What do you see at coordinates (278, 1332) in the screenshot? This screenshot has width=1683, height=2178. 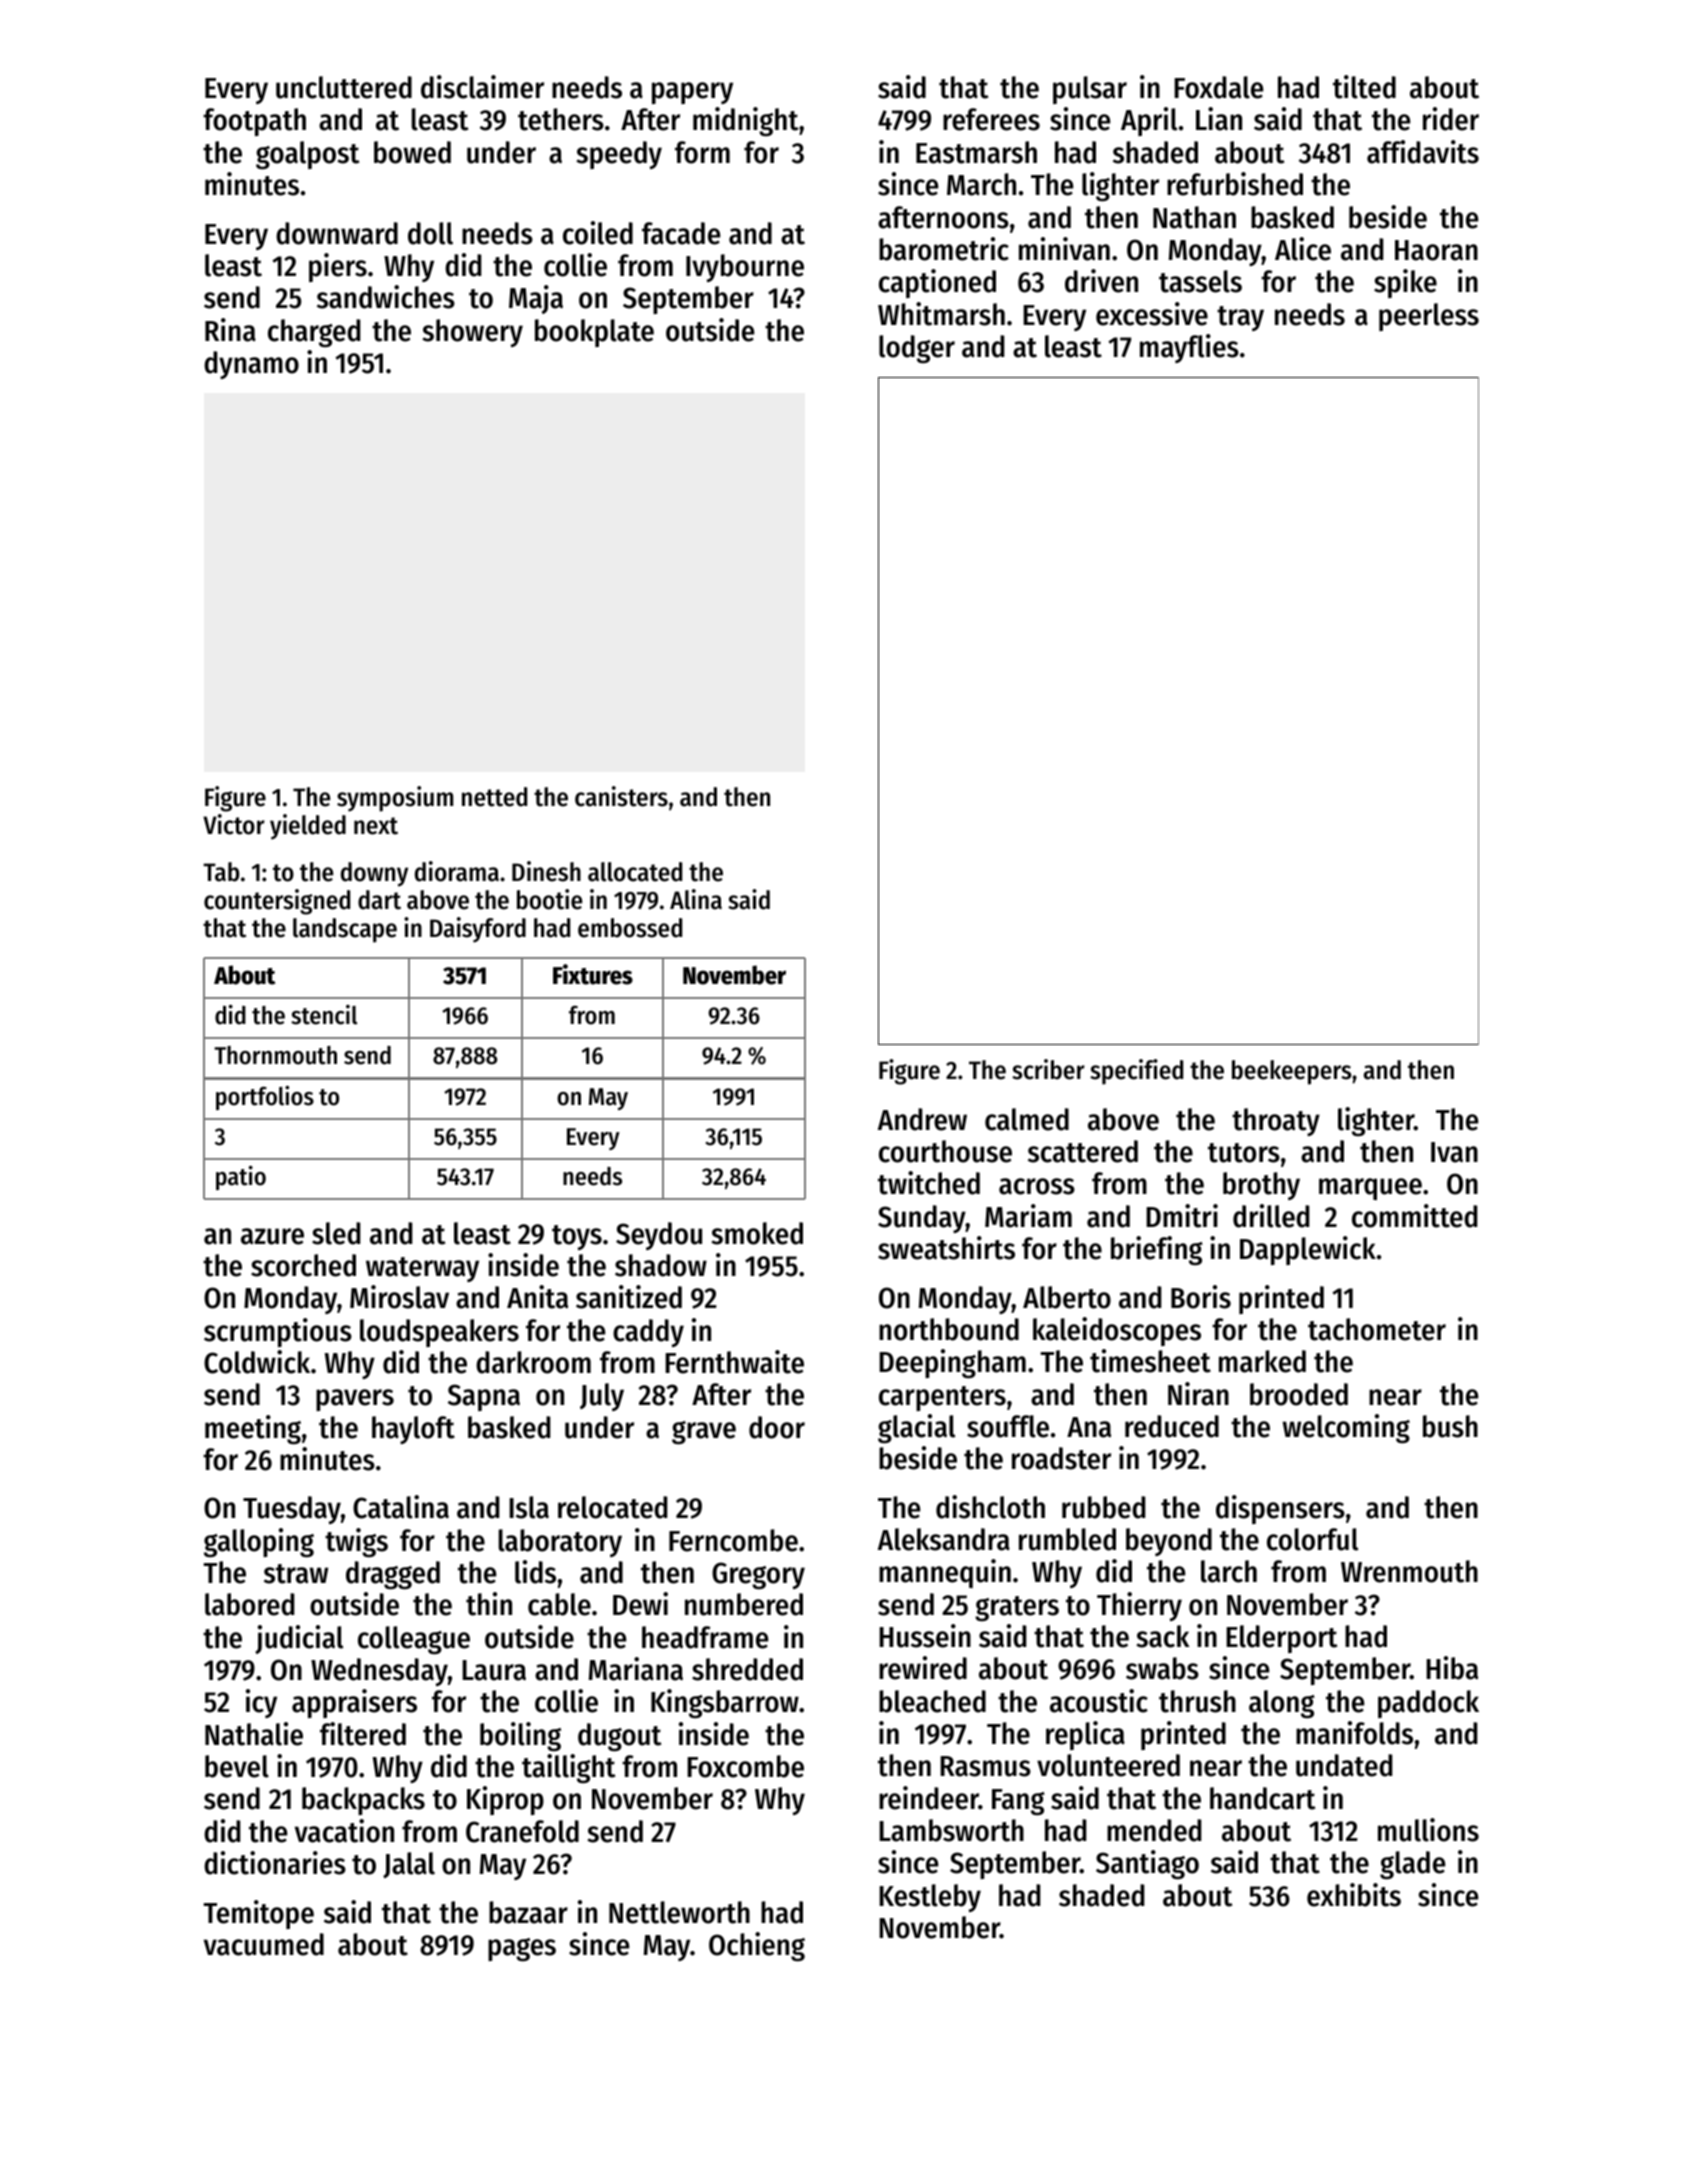 I see `scrumptious` at bounding box center [278, 1332].
